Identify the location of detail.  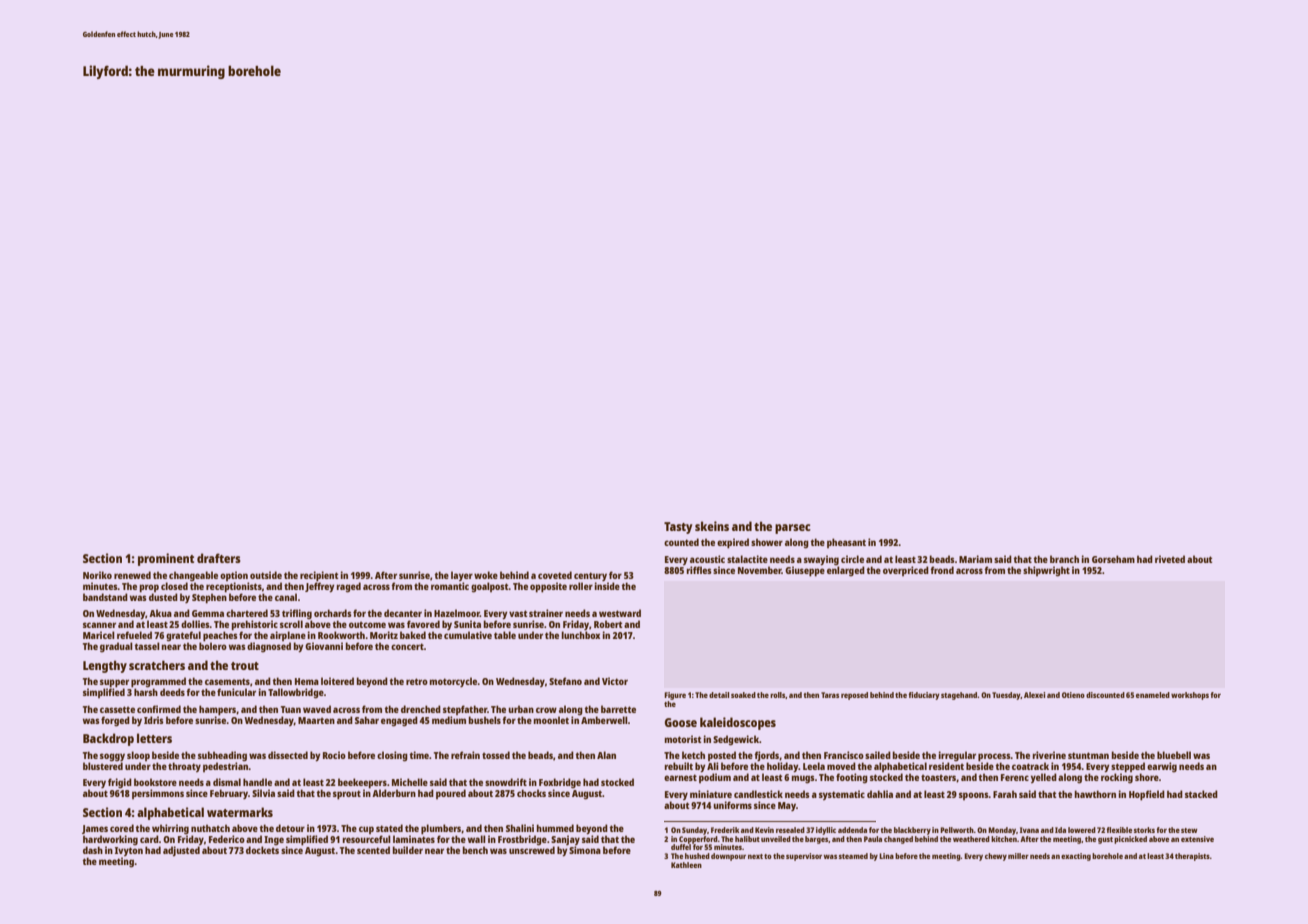
(719, 695).
